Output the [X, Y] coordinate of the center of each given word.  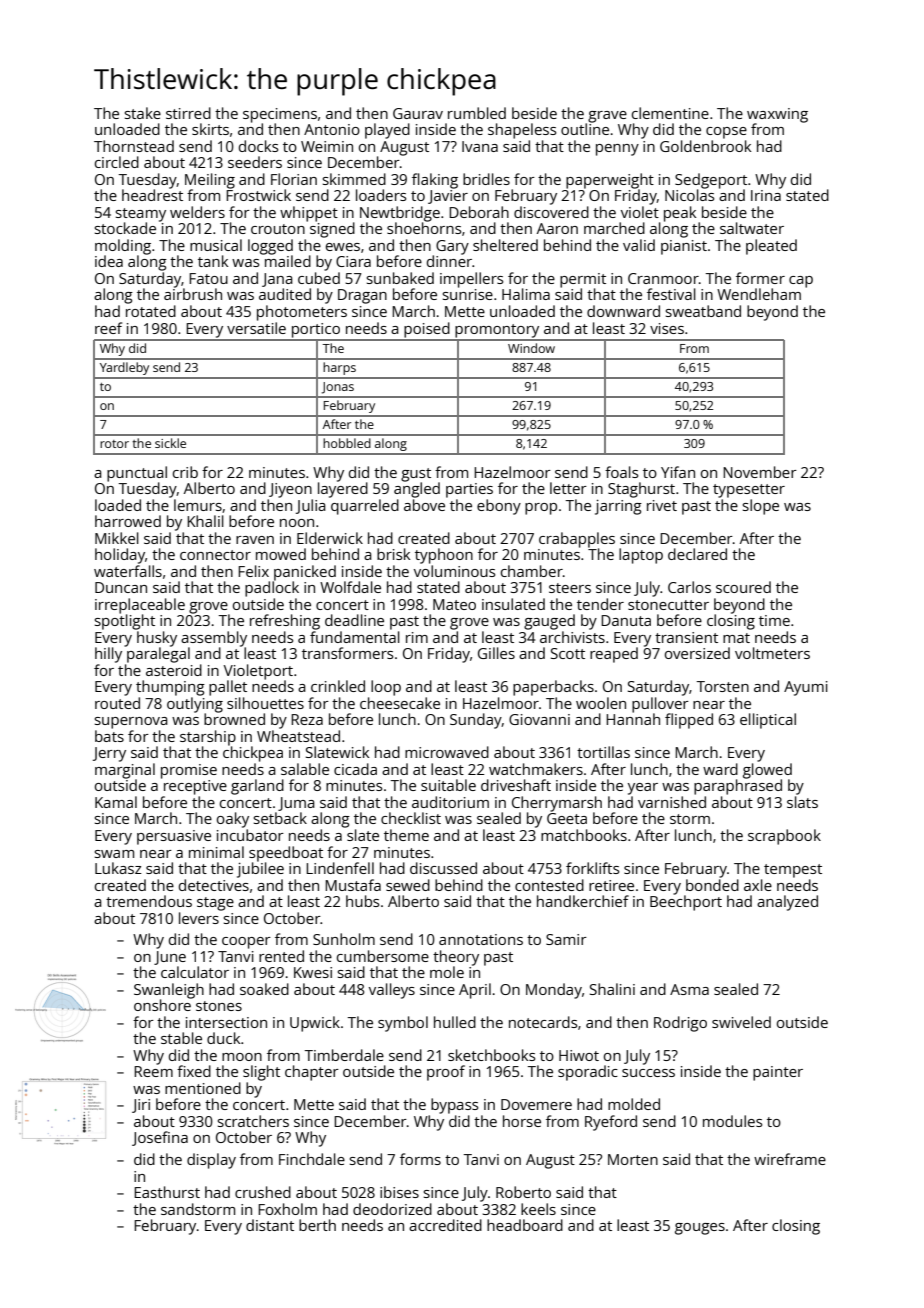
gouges [700, 1229]
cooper [246, 943]
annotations [481, 939]
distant [270, 1225]
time [774, 620]
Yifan [678, 472]
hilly [108, 655]
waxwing [777, 115]
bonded [712, 885]
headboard [525, 1225]
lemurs [198, 505]
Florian [294, 179]
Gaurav [418, 113]
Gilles [496, 653]
